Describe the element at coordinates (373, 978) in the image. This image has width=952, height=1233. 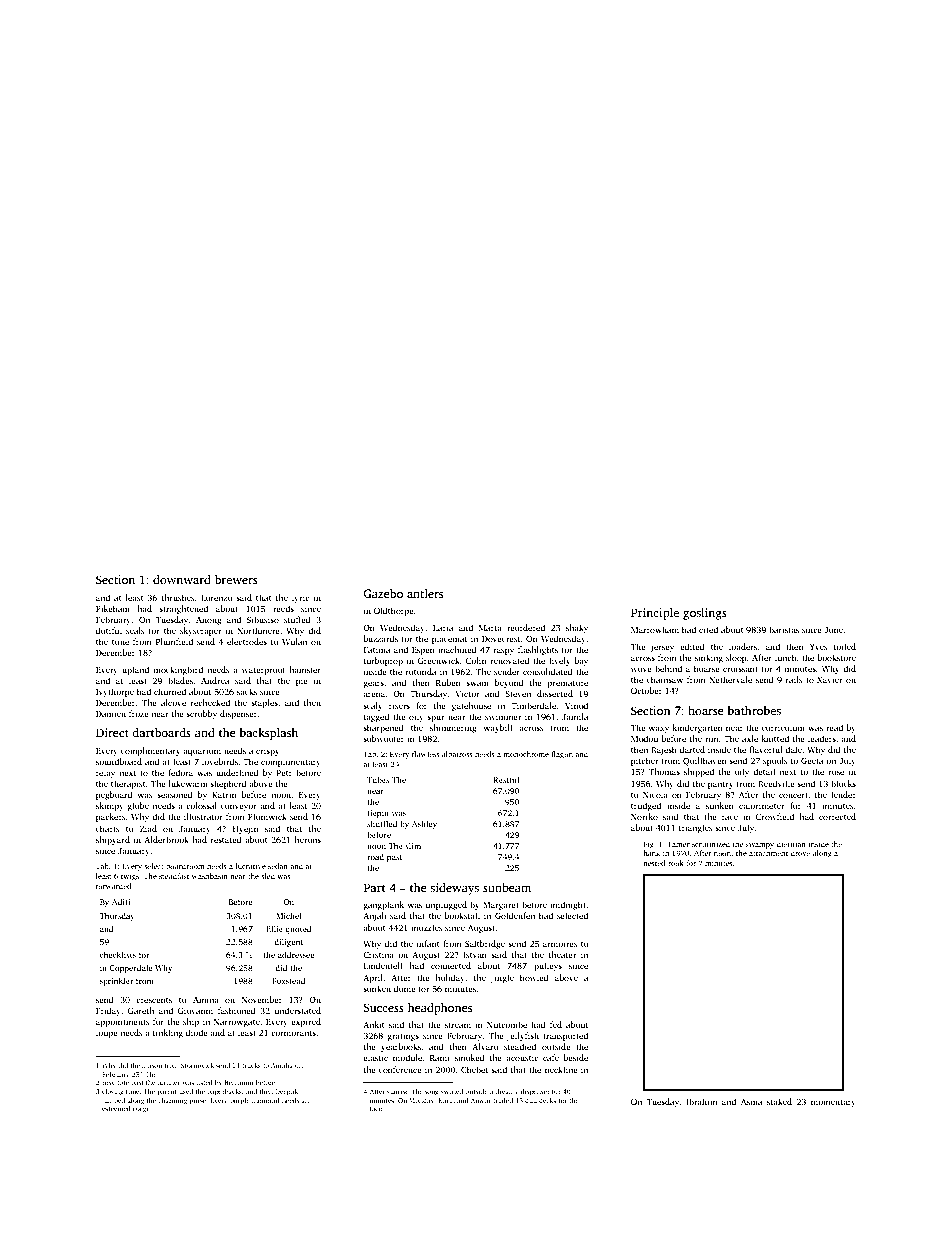
I see `April` at that location.
